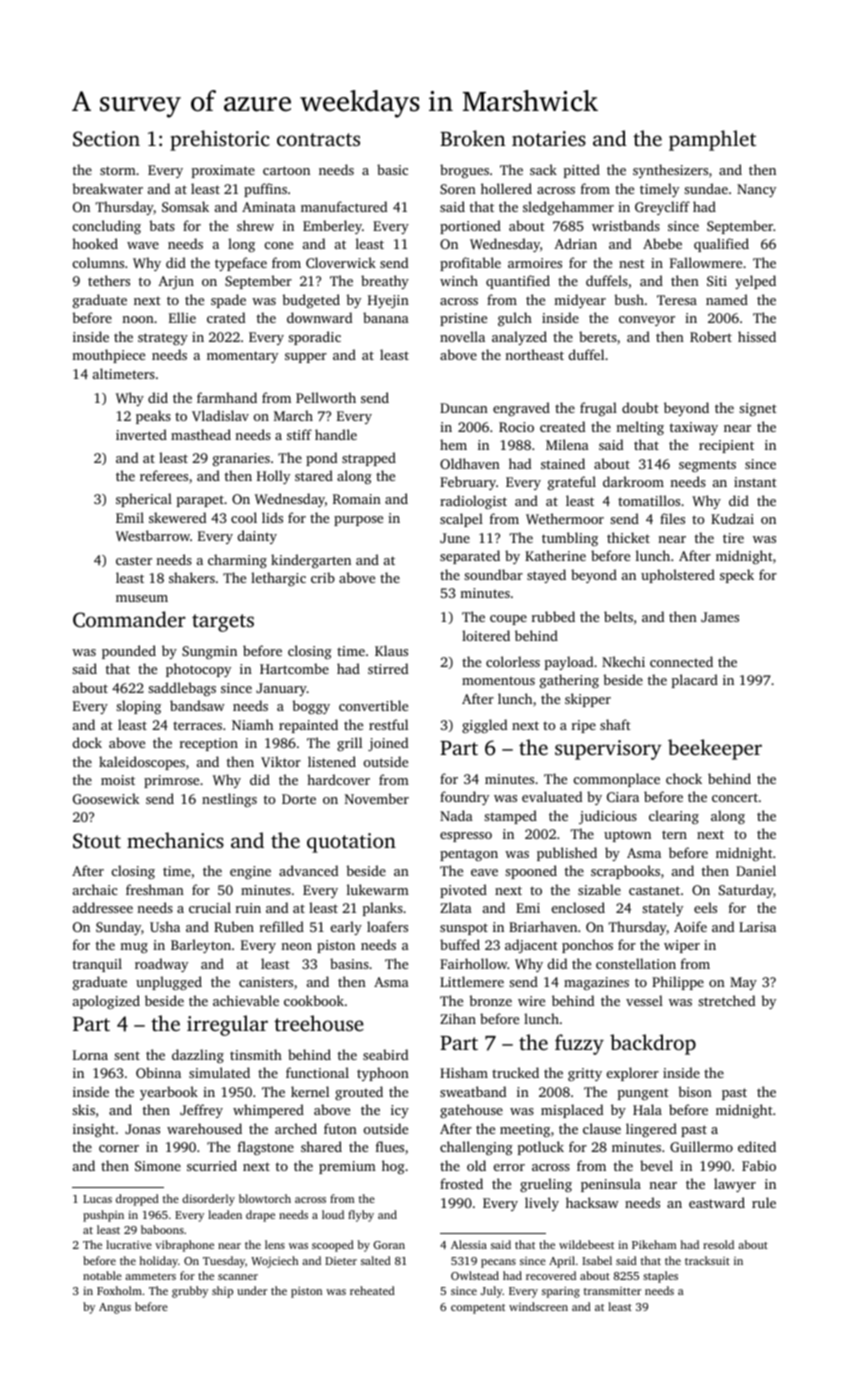 The width and height of the document is (849, 1400). What do you see at coordinates (471, 1111) in the document?
I see `gatehouse` at bounding box center [471, 1111].
